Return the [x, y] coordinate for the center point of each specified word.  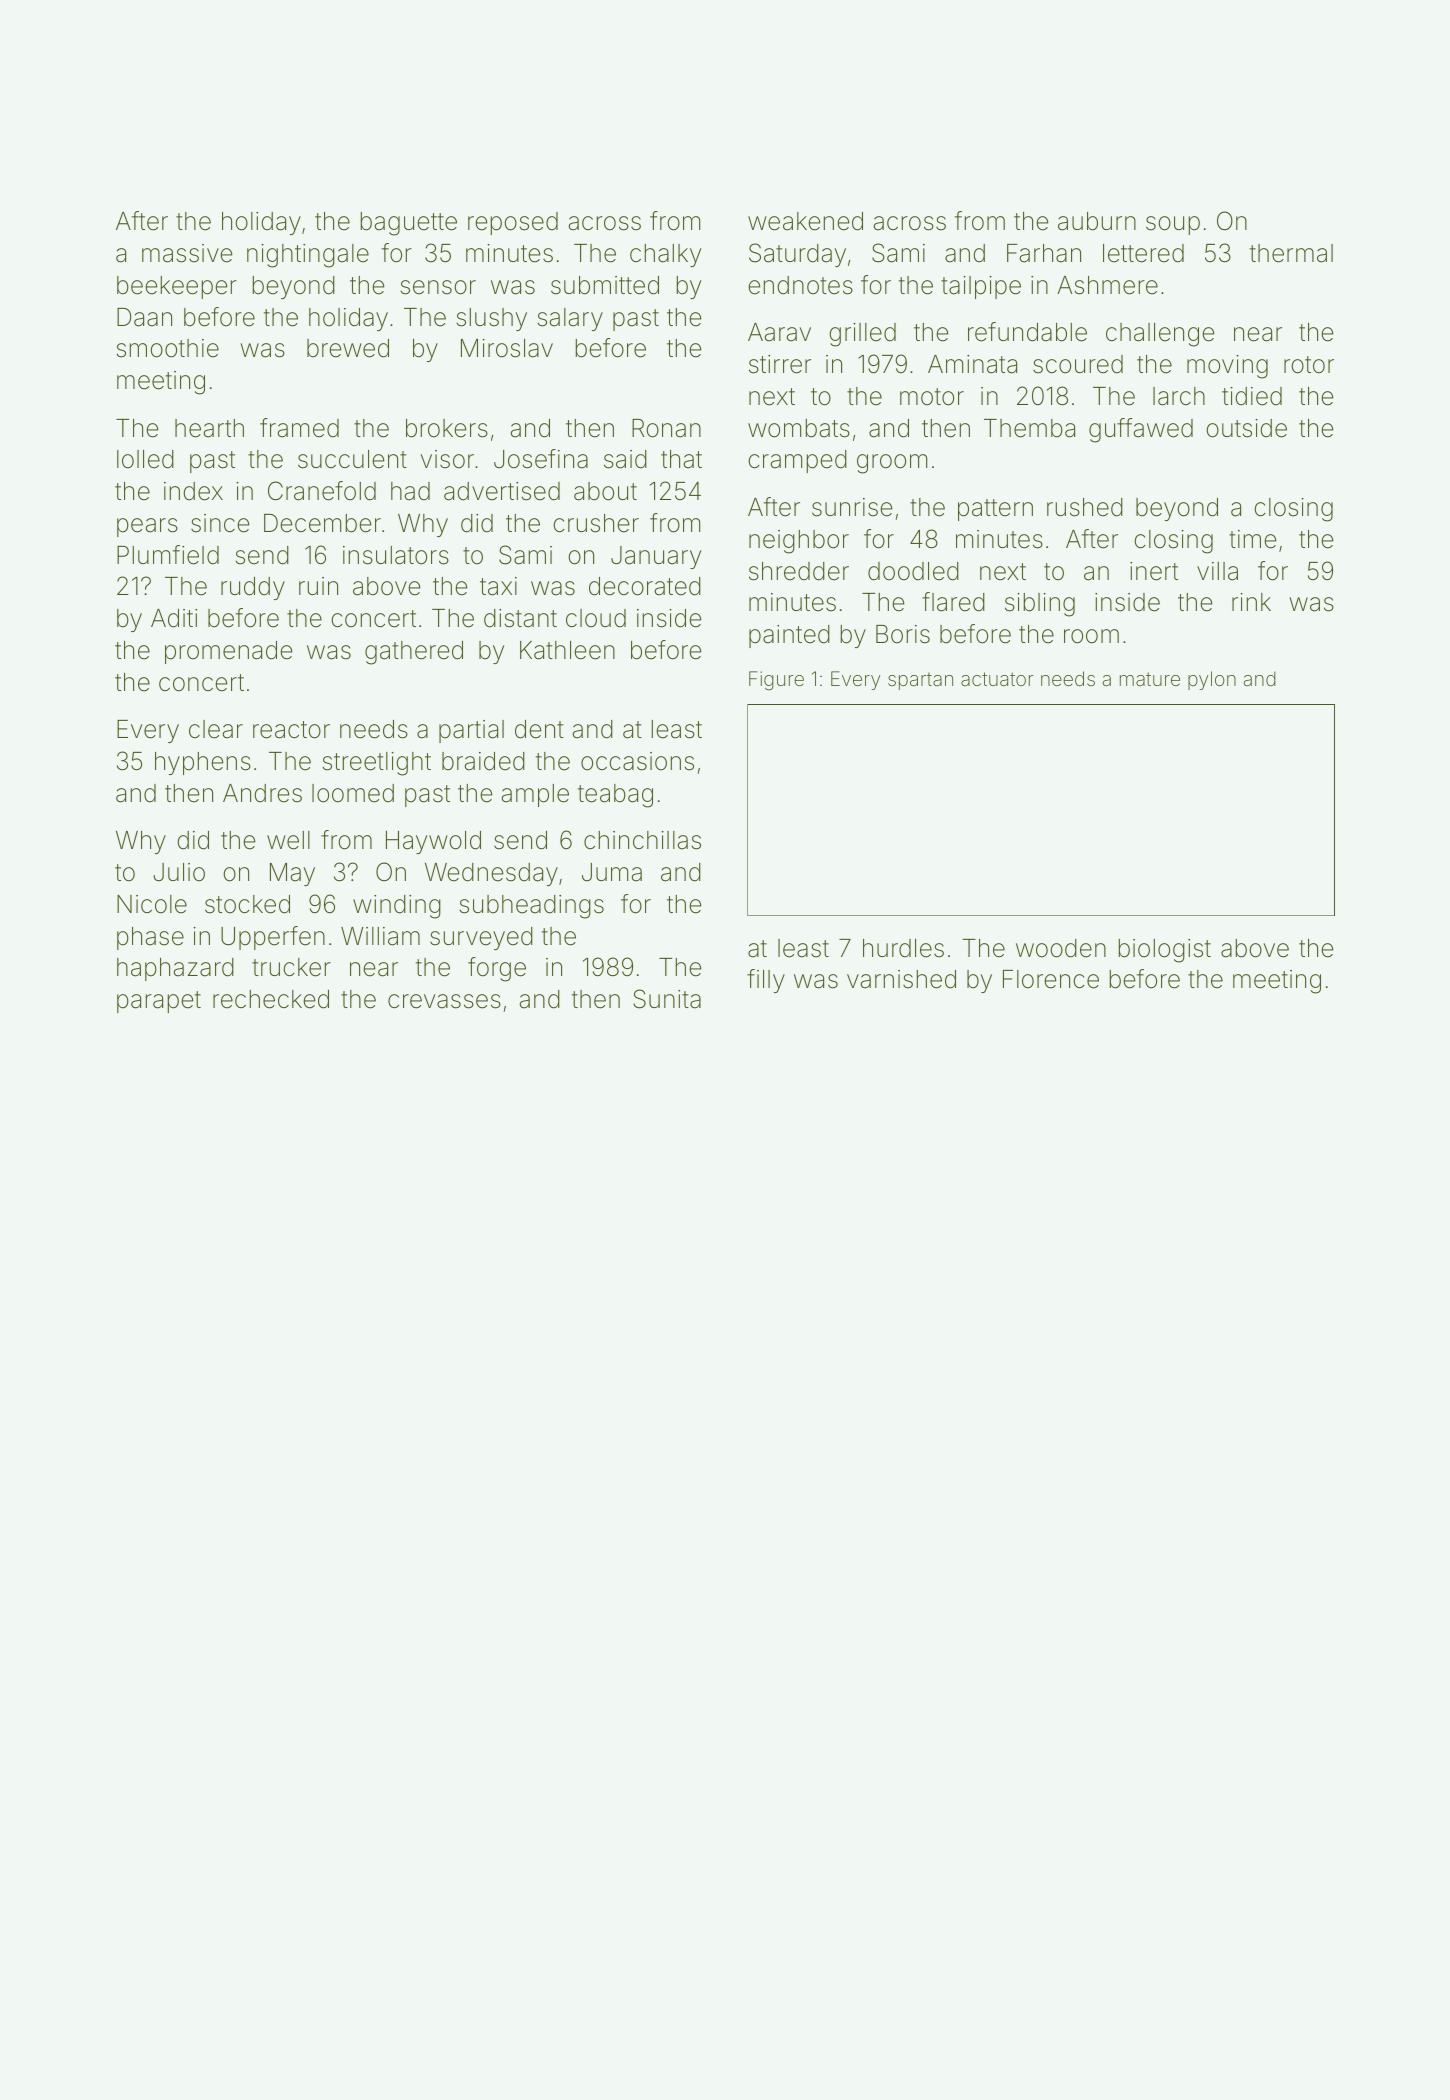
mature [1150, 679]
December [322, 523]
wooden [1061, 948]
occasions [637, 761]
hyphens [203, 763]
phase [150, 938]
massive [187, 253]
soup [1173, 225]
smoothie [168, 348]
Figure [776, 681]
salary [570, 319]
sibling [1040, 605]
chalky [665, 255]
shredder [799, 571]
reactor [291, 730]
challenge [1160, 335]
